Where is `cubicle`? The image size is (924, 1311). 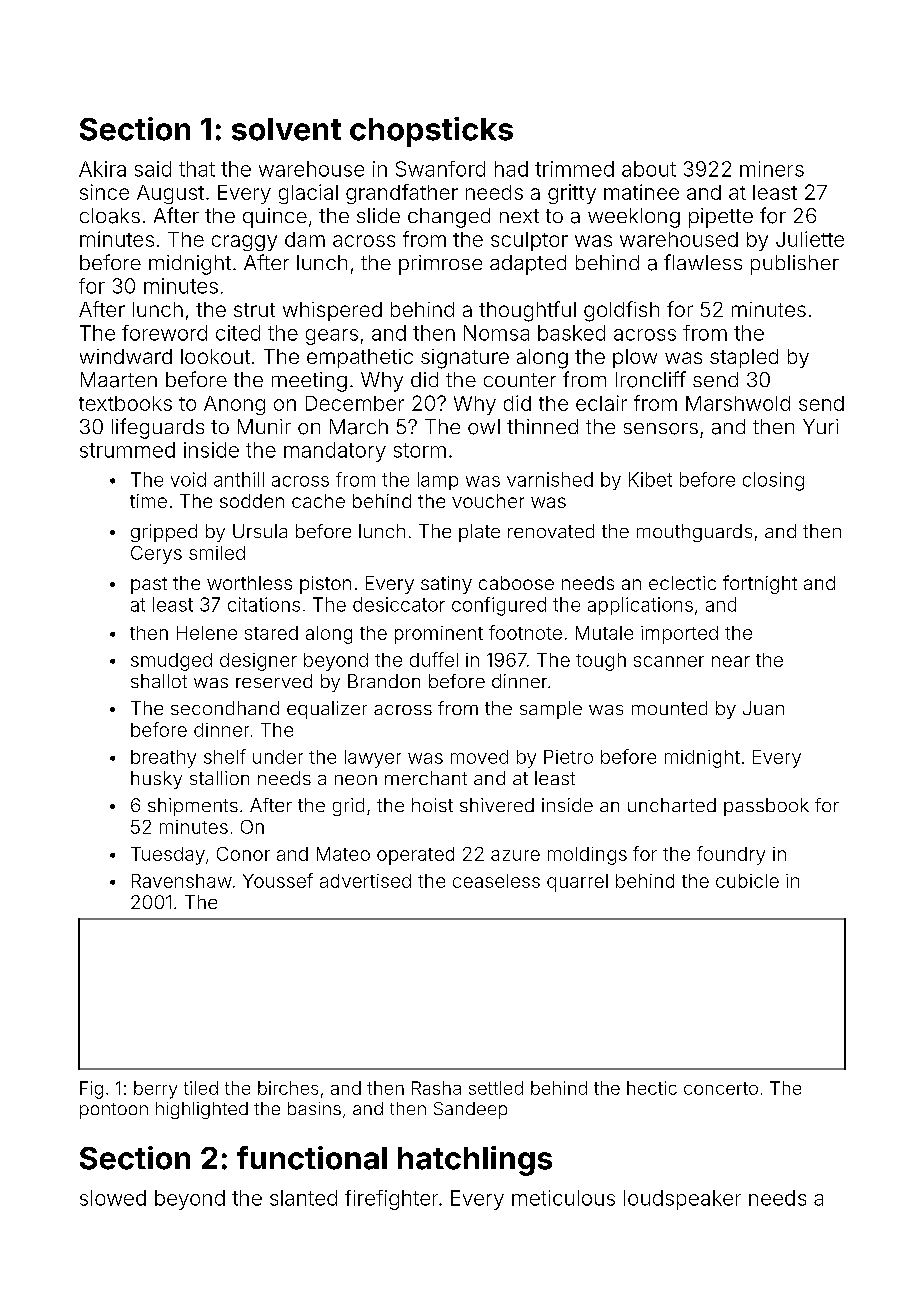
cubicle is located at coordinates (747, 881).
